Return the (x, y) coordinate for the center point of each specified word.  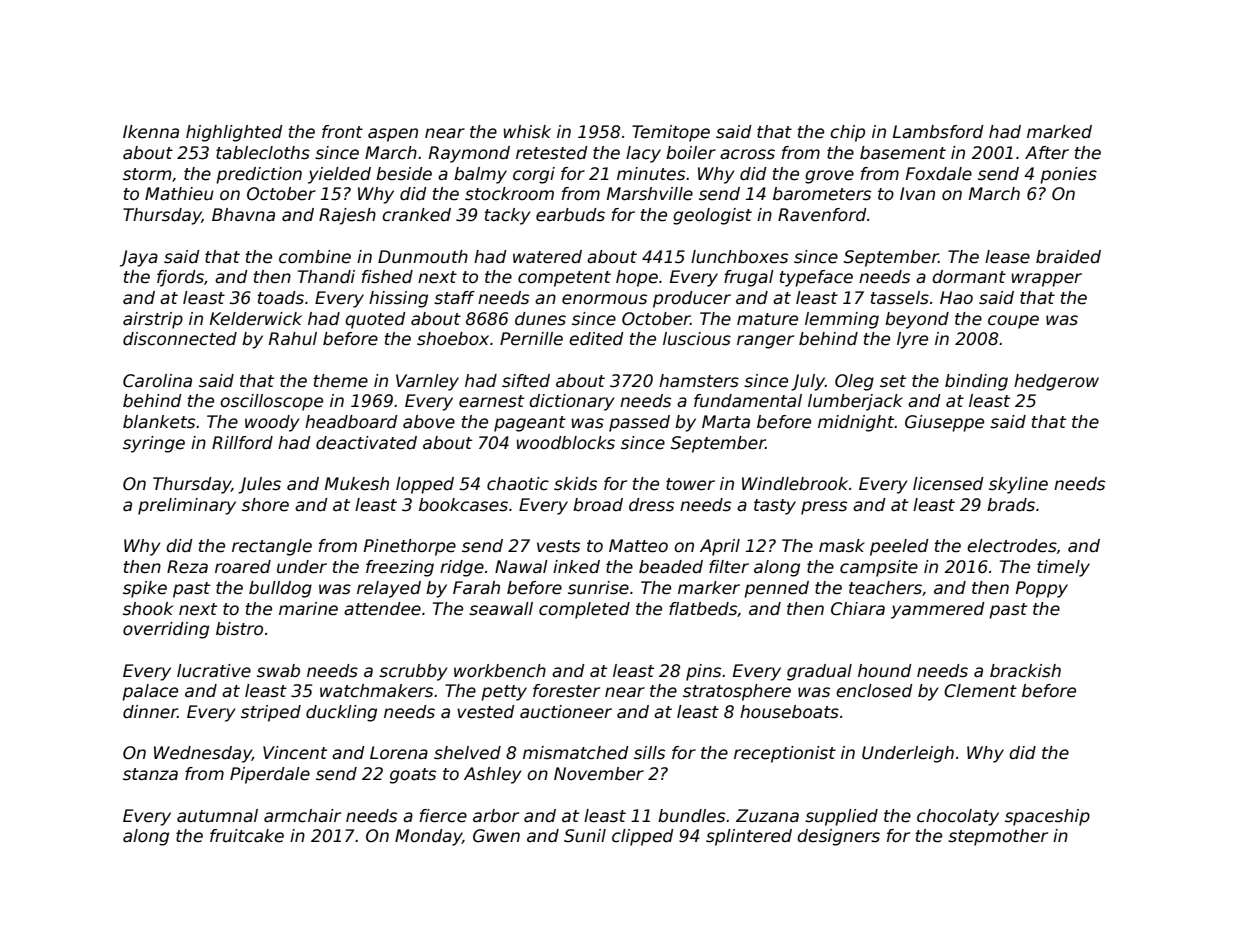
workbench (500, 671)
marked (1059, 132)
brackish (1025, 671)
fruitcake (247, 836)
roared (243, 567)
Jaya (139, 258)
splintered (749, 837)
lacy (643, 154)
